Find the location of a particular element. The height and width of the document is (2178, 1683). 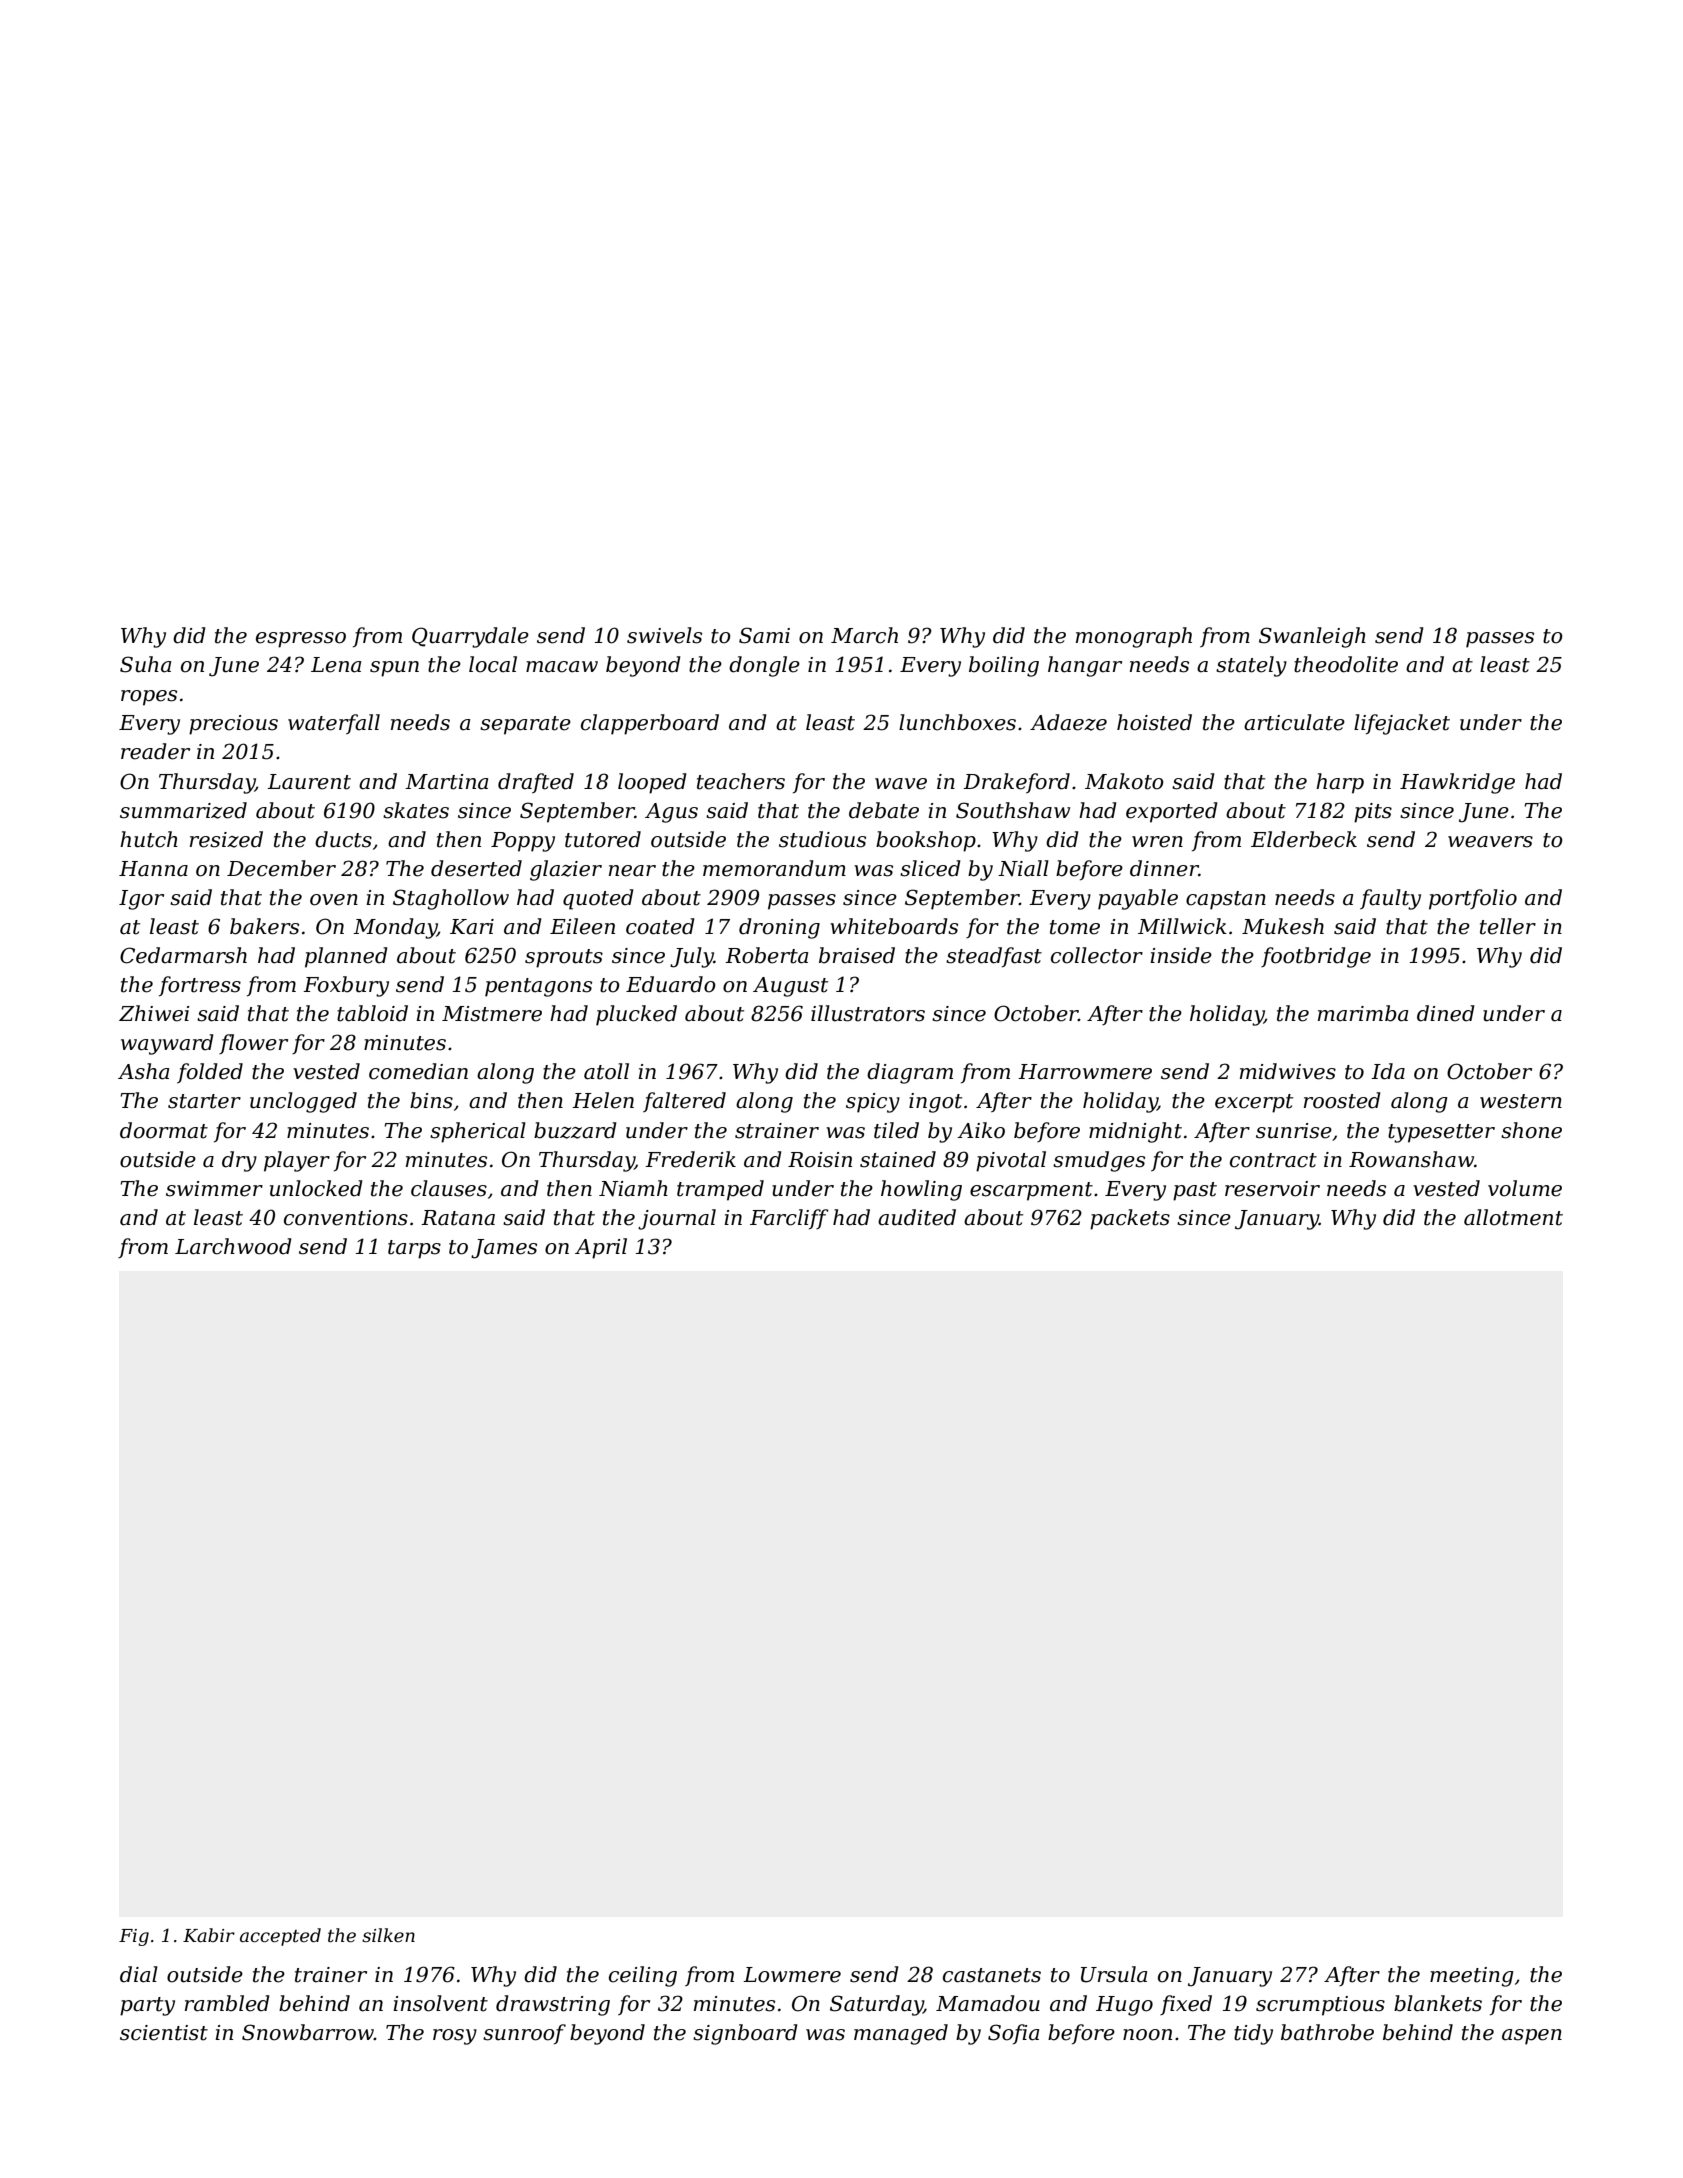

Ursula is located at coordinates (1114, 1974).
